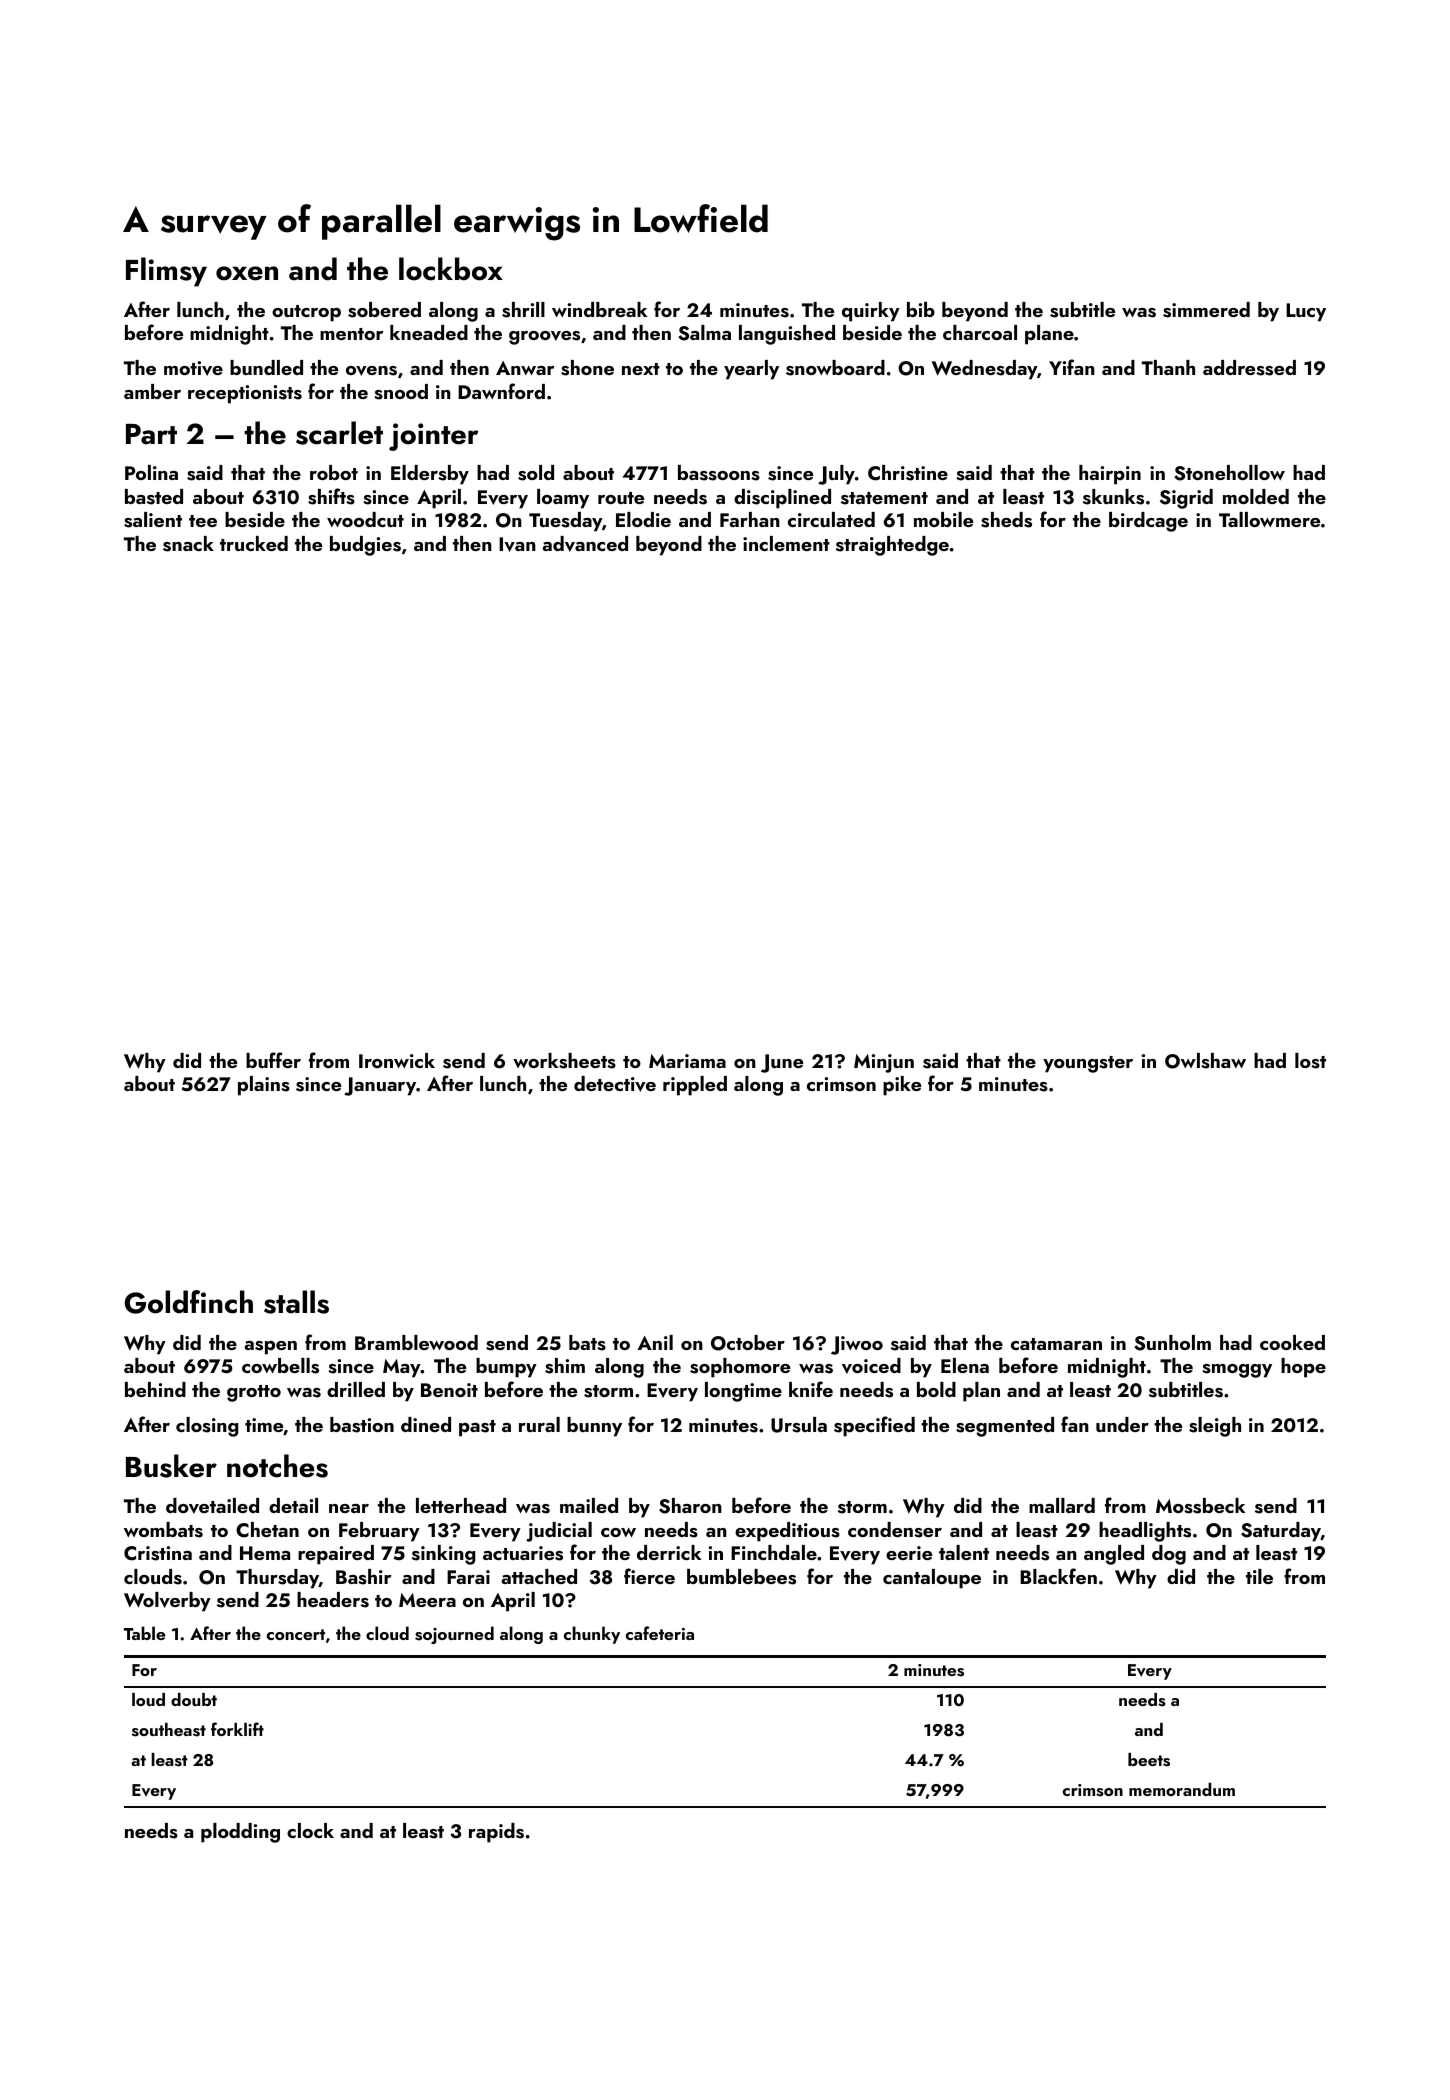  What do you see at coordinates (429, 332) in the screenshot?
I see `kneaded` at bounding box center [429, 332].
